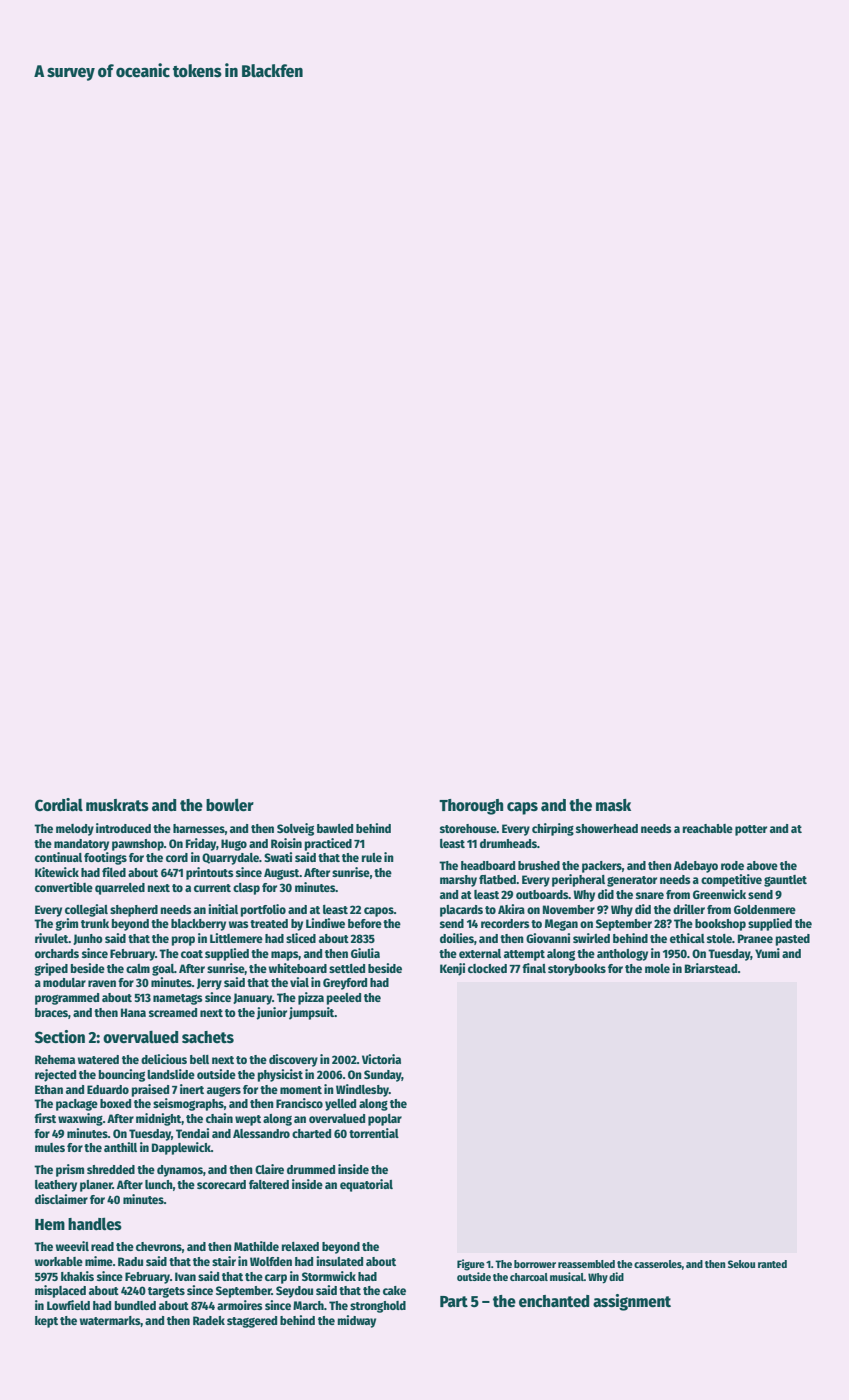  Describe the element at coordinates (374, 1133) in the page. I see `torrential` at that location.
